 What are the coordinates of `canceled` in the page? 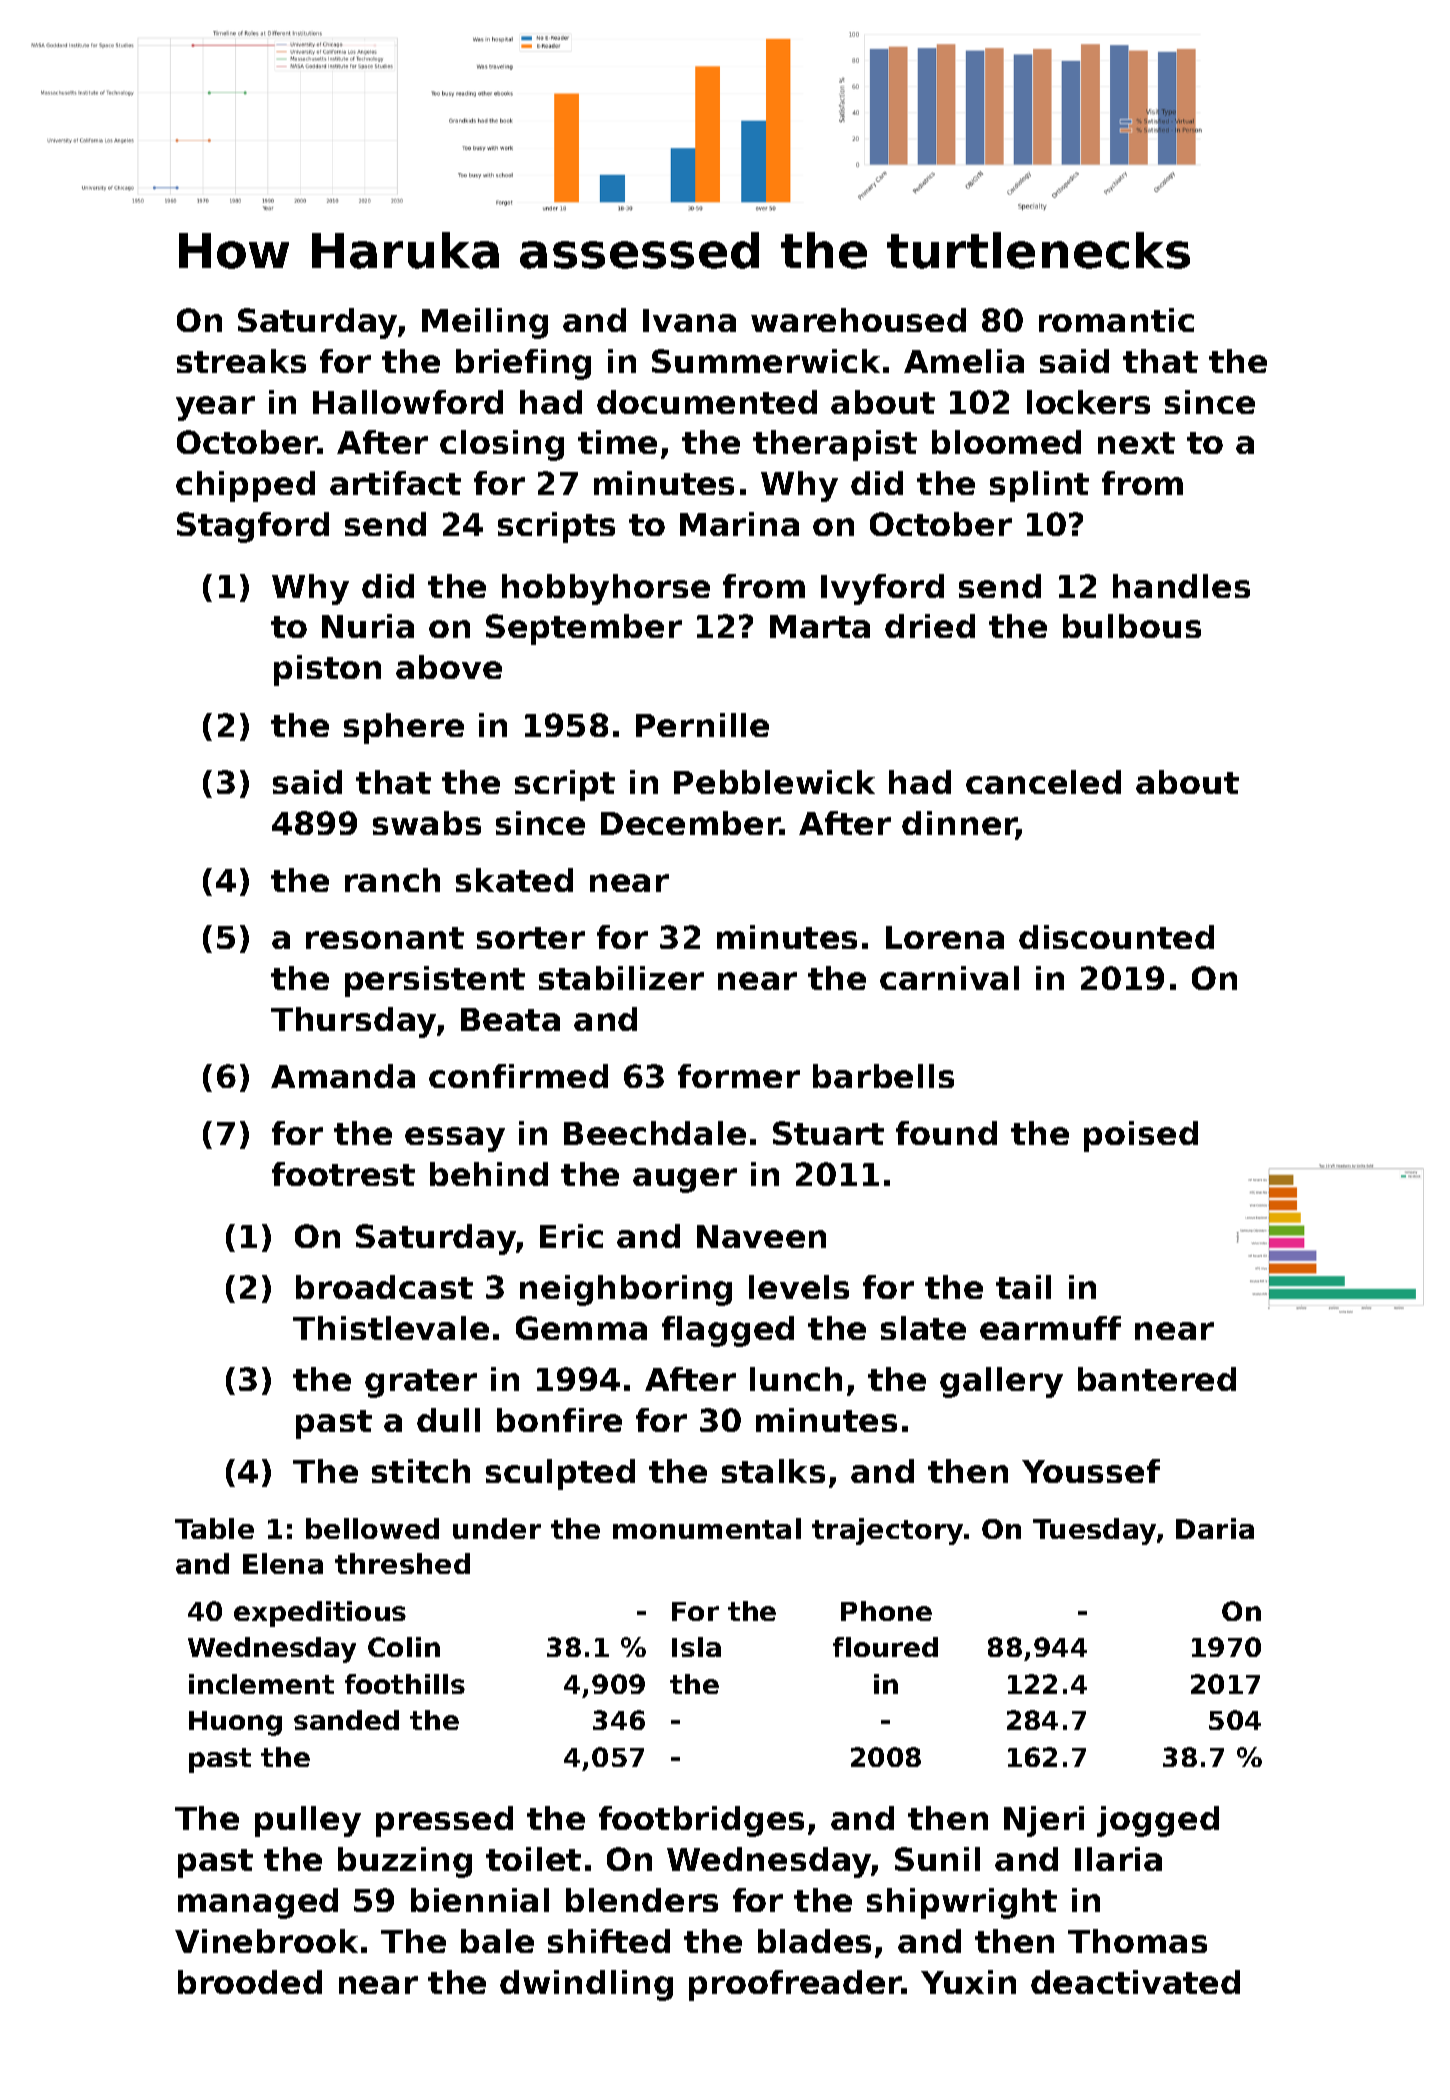 It's located at (1043, 782).
